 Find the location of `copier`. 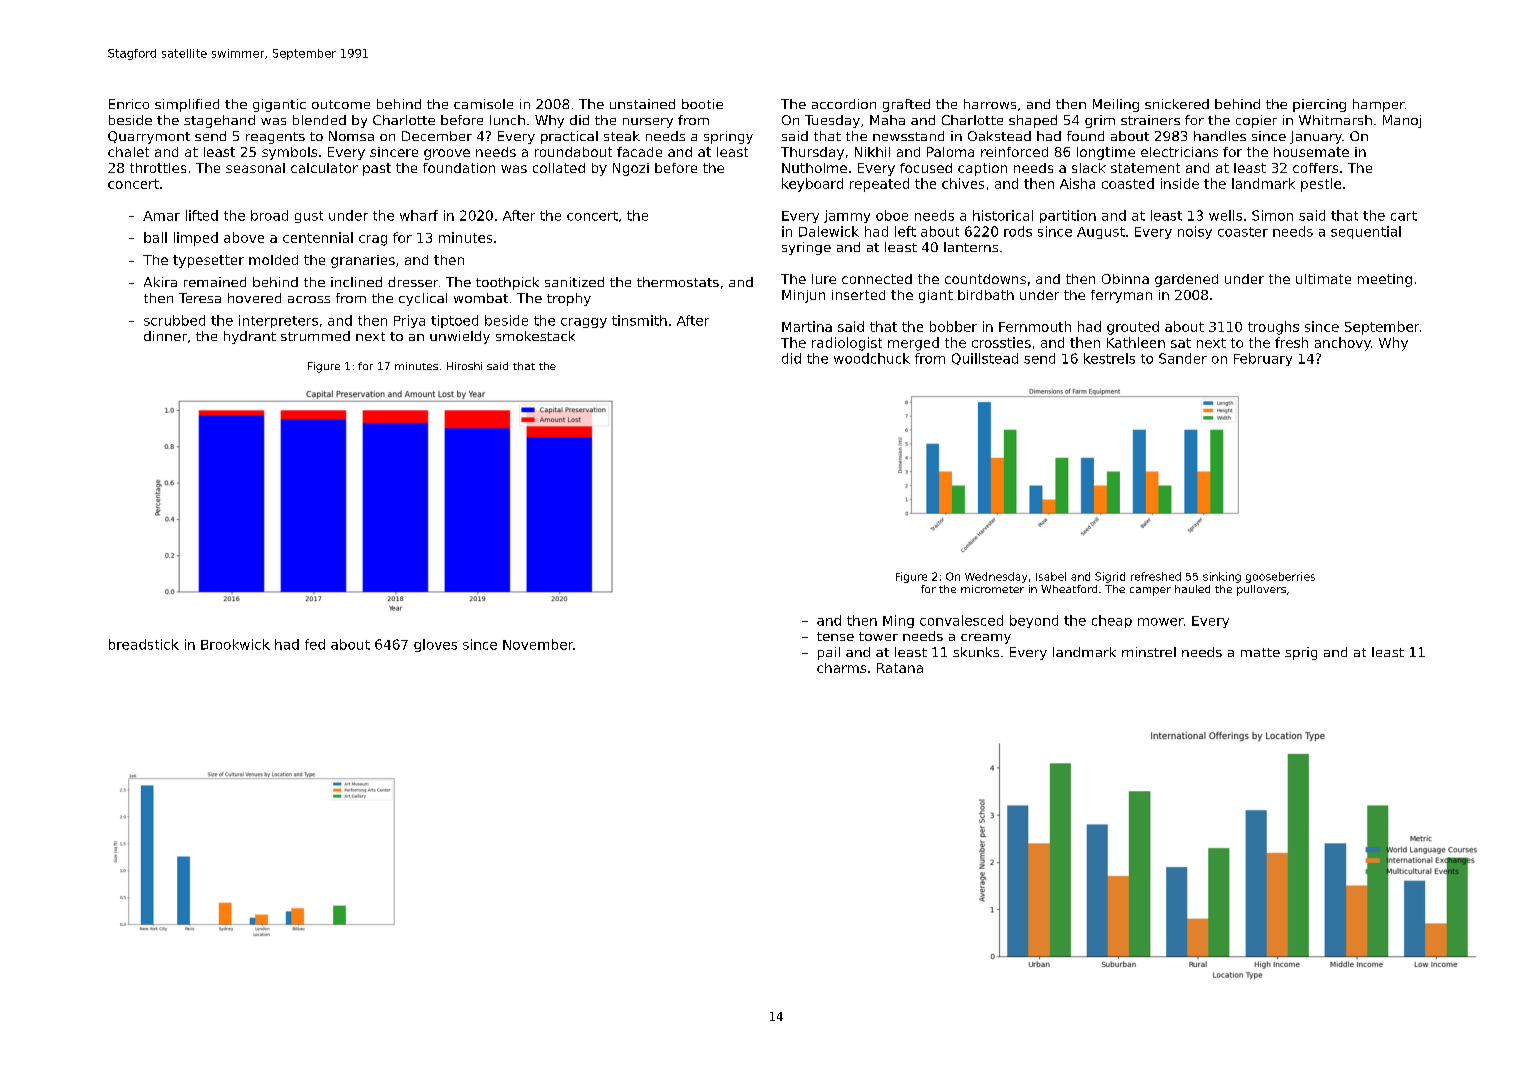

copier is located at coordinates (1256, 121).
